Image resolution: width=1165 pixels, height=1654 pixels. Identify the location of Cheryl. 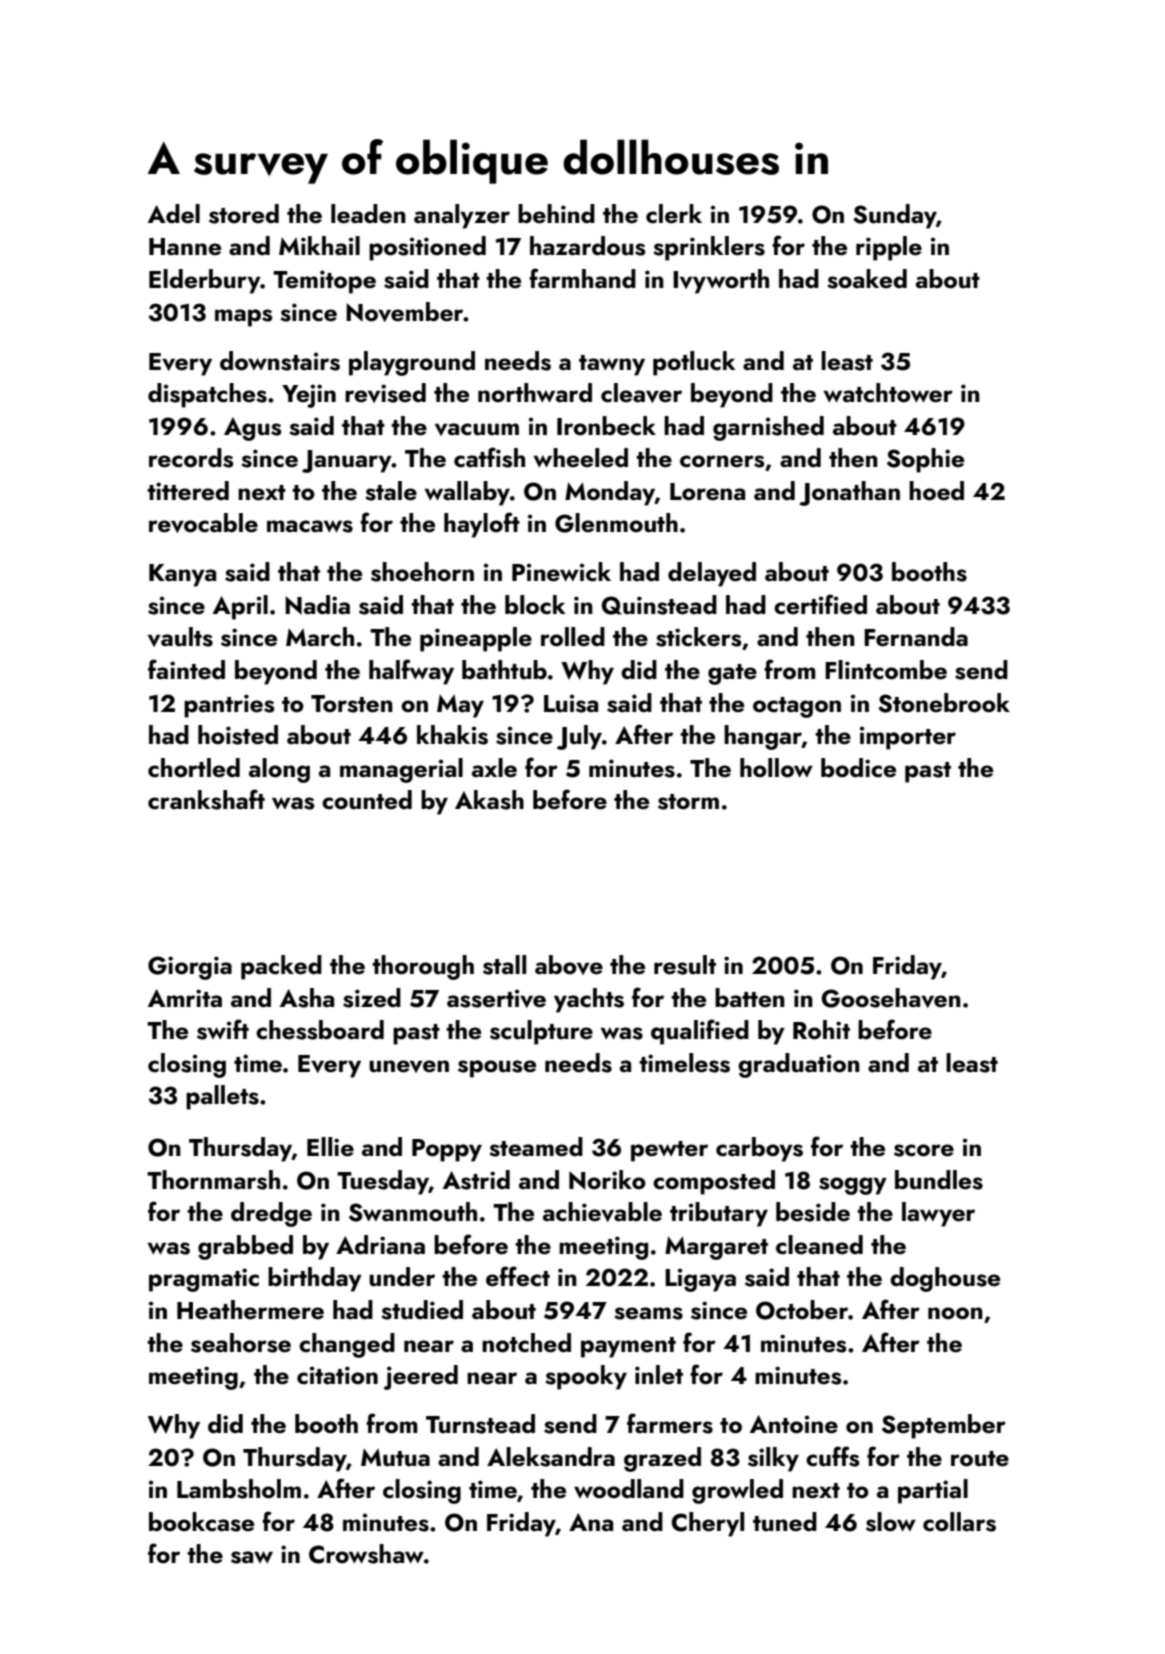
(707, 1524).
